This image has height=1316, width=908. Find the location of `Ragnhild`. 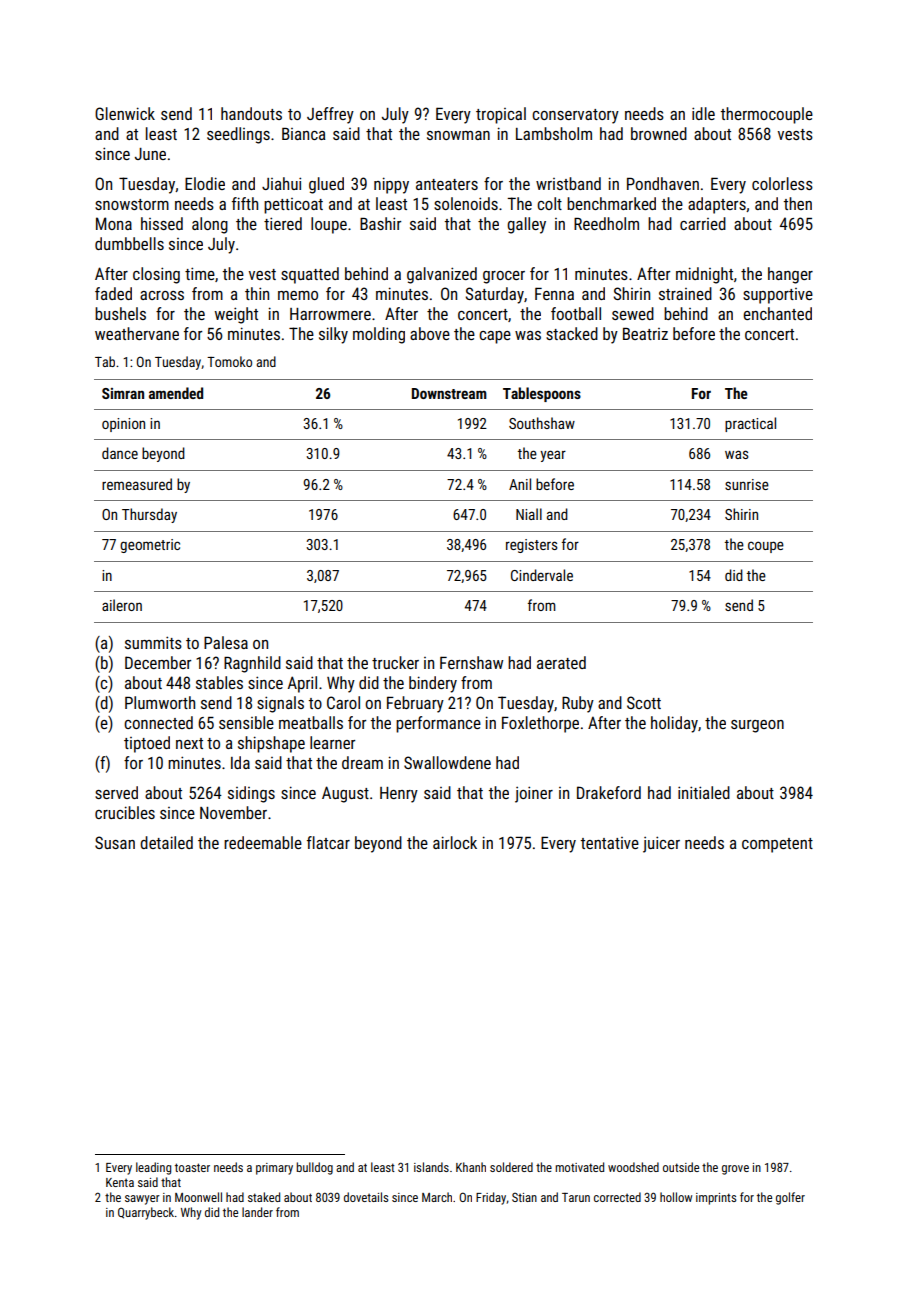

Ragnhild is located at coordinates (252, 664).
